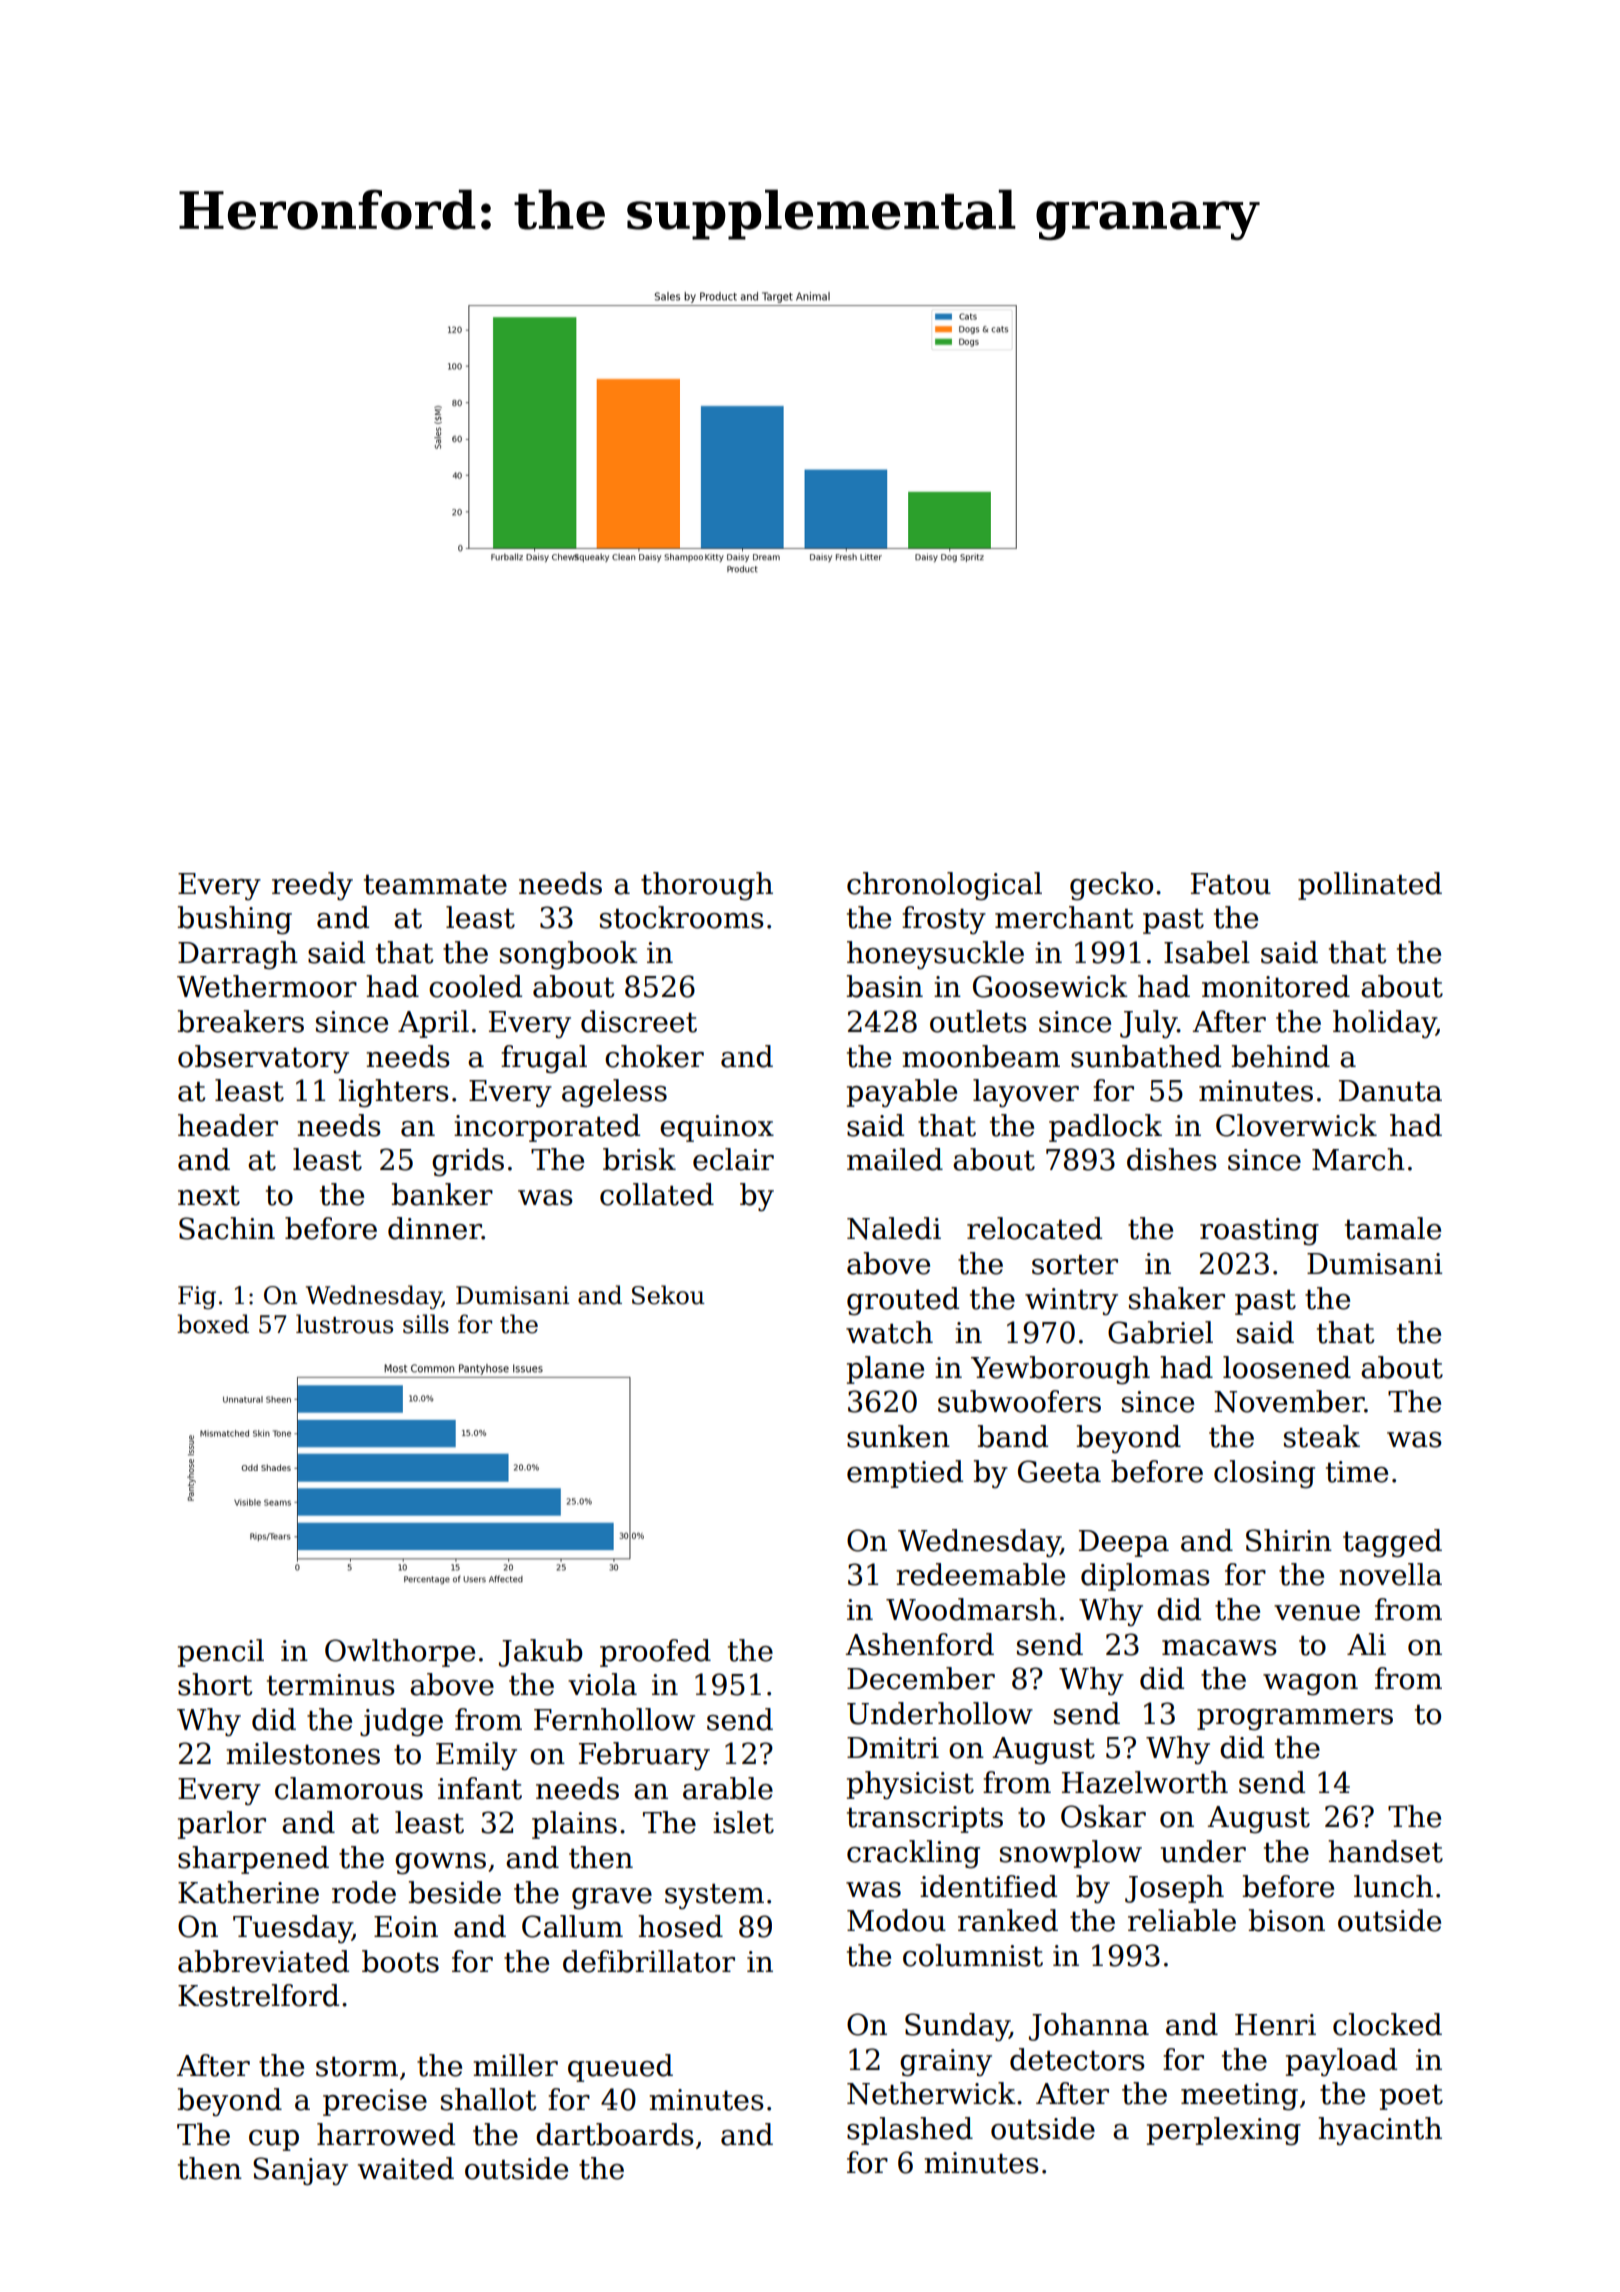 The width and height of the document is (1620, 2292). What do you see at coordinates (435, 885) in the document?
I see `teammate` at bounding box center [435, 885].
